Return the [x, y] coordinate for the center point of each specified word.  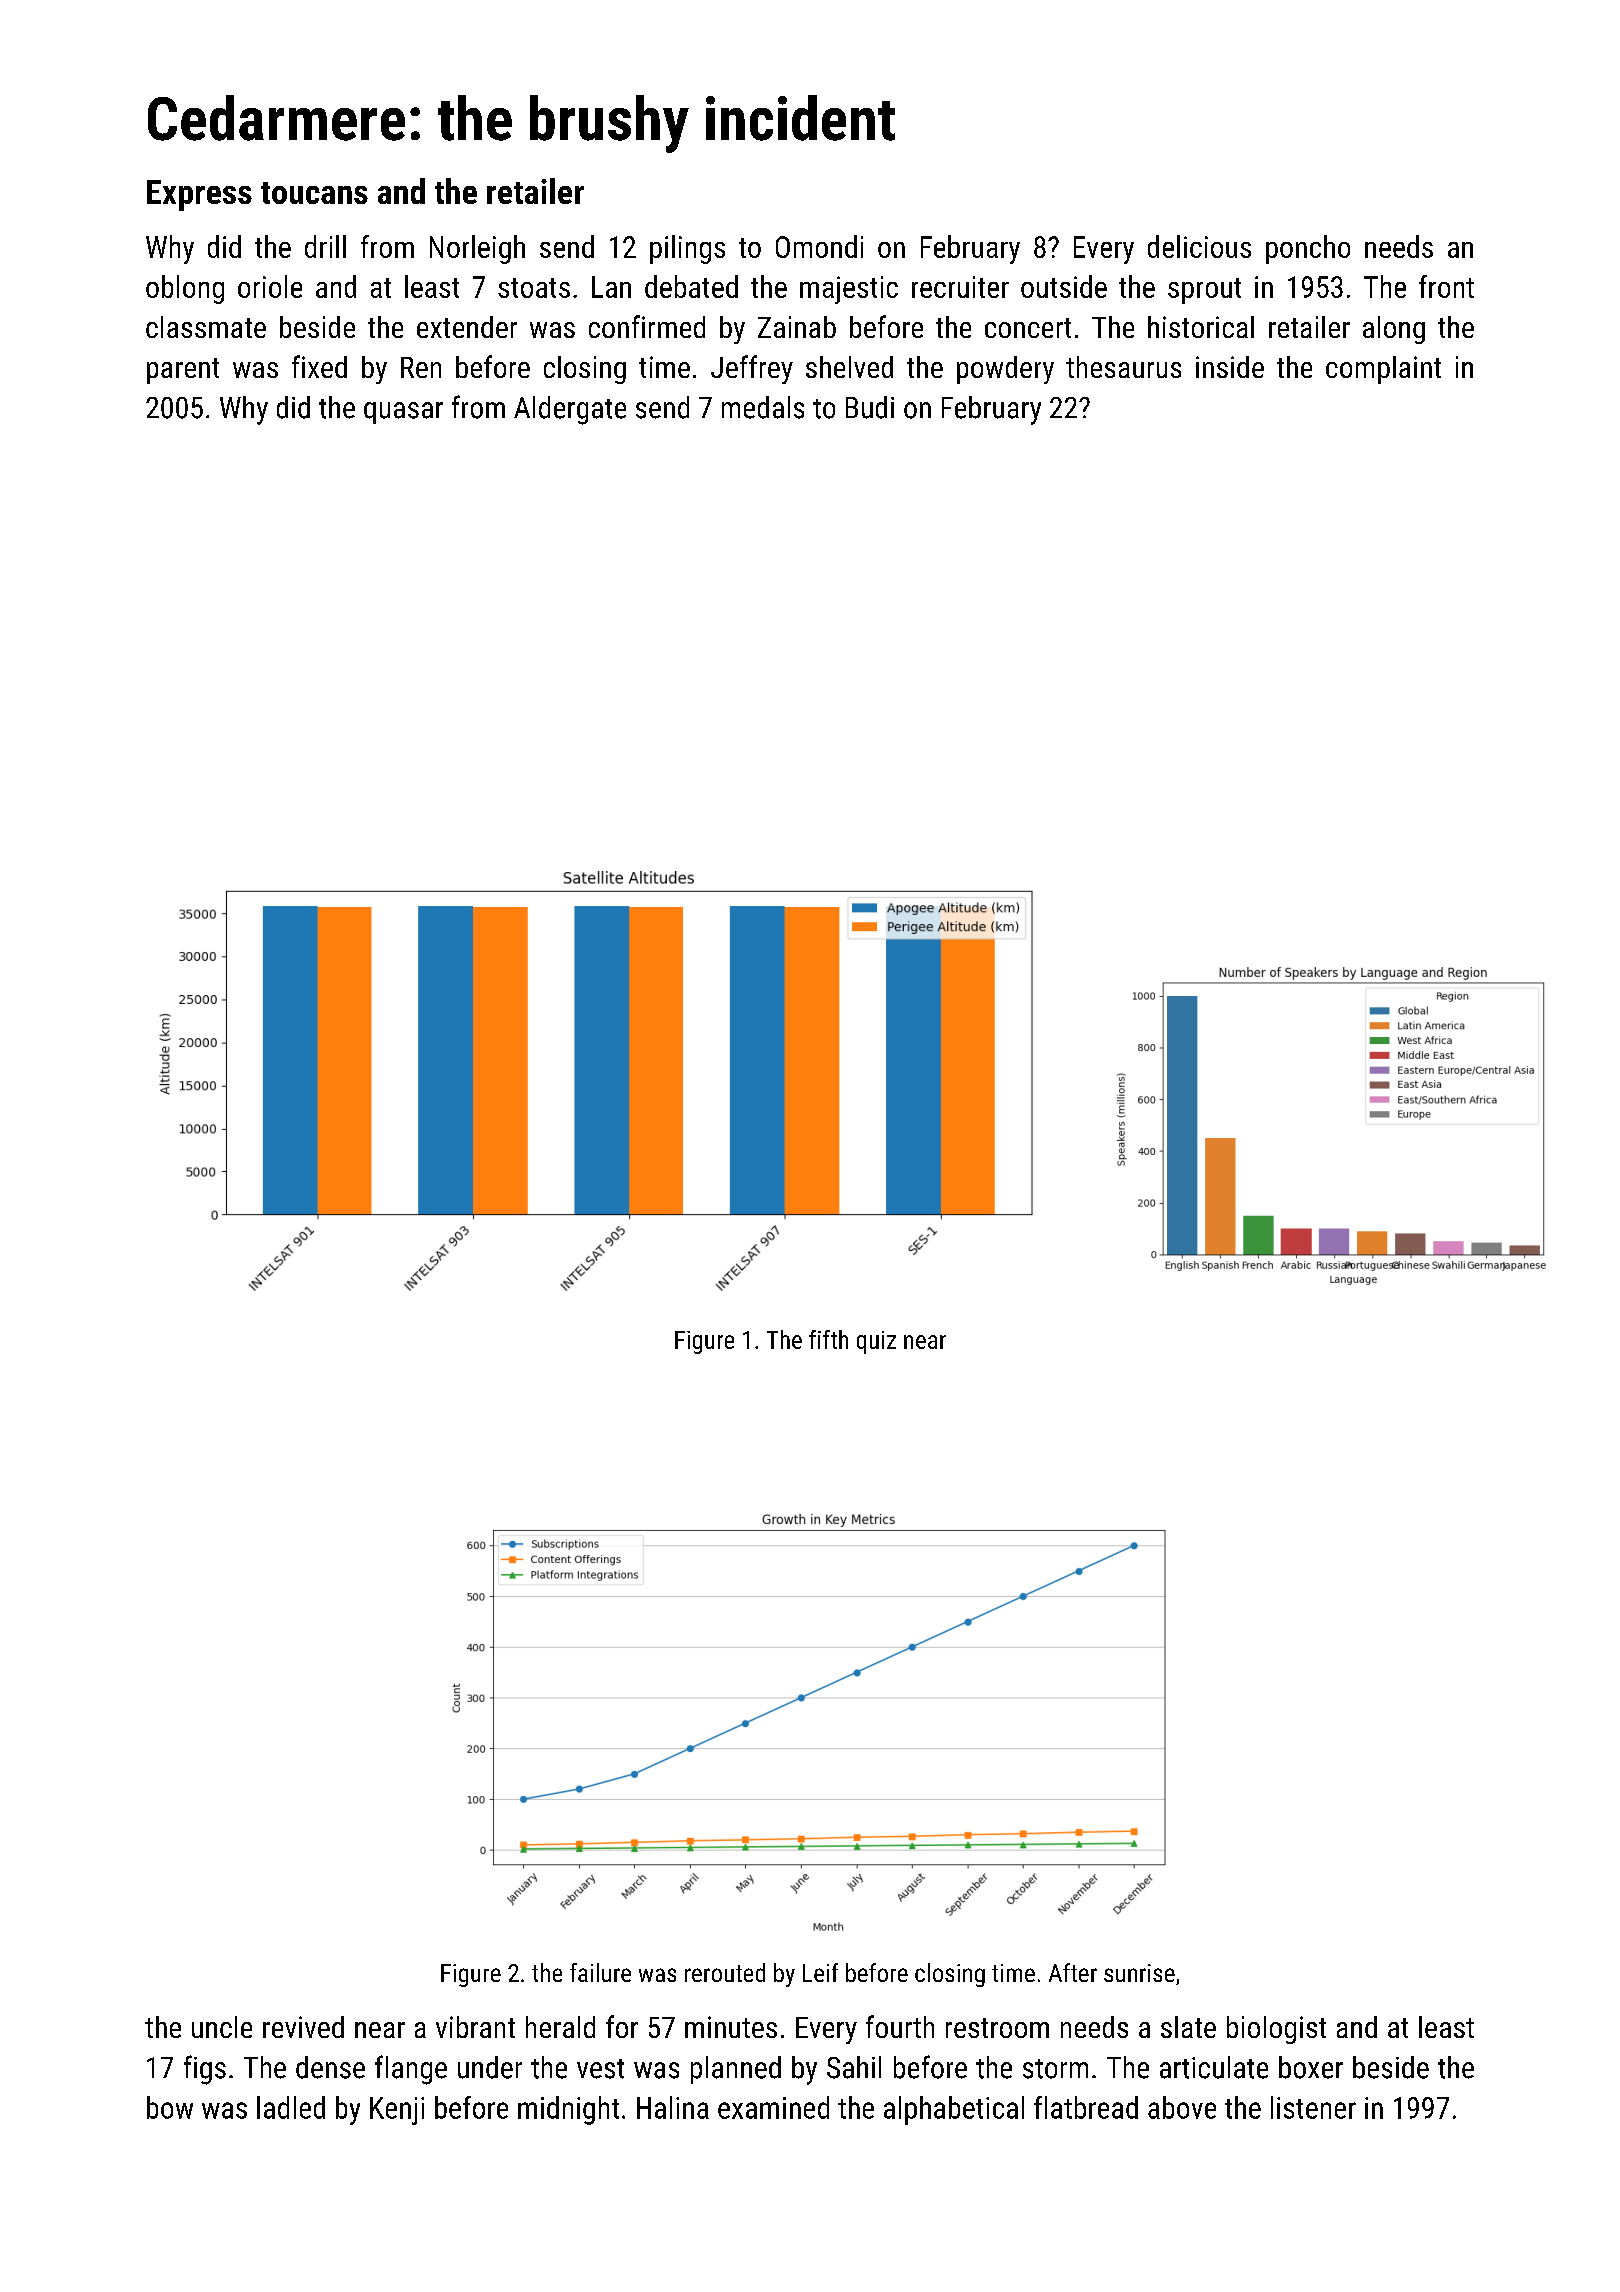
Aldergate [570, 410]
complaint [1383, 370]
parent [183, 371]
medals [763, 407]
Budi [870, 407]
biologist [1276, 2030]
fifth [828, 1339]
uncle [222, 2027]
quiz [876, 1342]
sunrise [1139, 1973]
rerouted [725, 1972]
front [1446, 286]
